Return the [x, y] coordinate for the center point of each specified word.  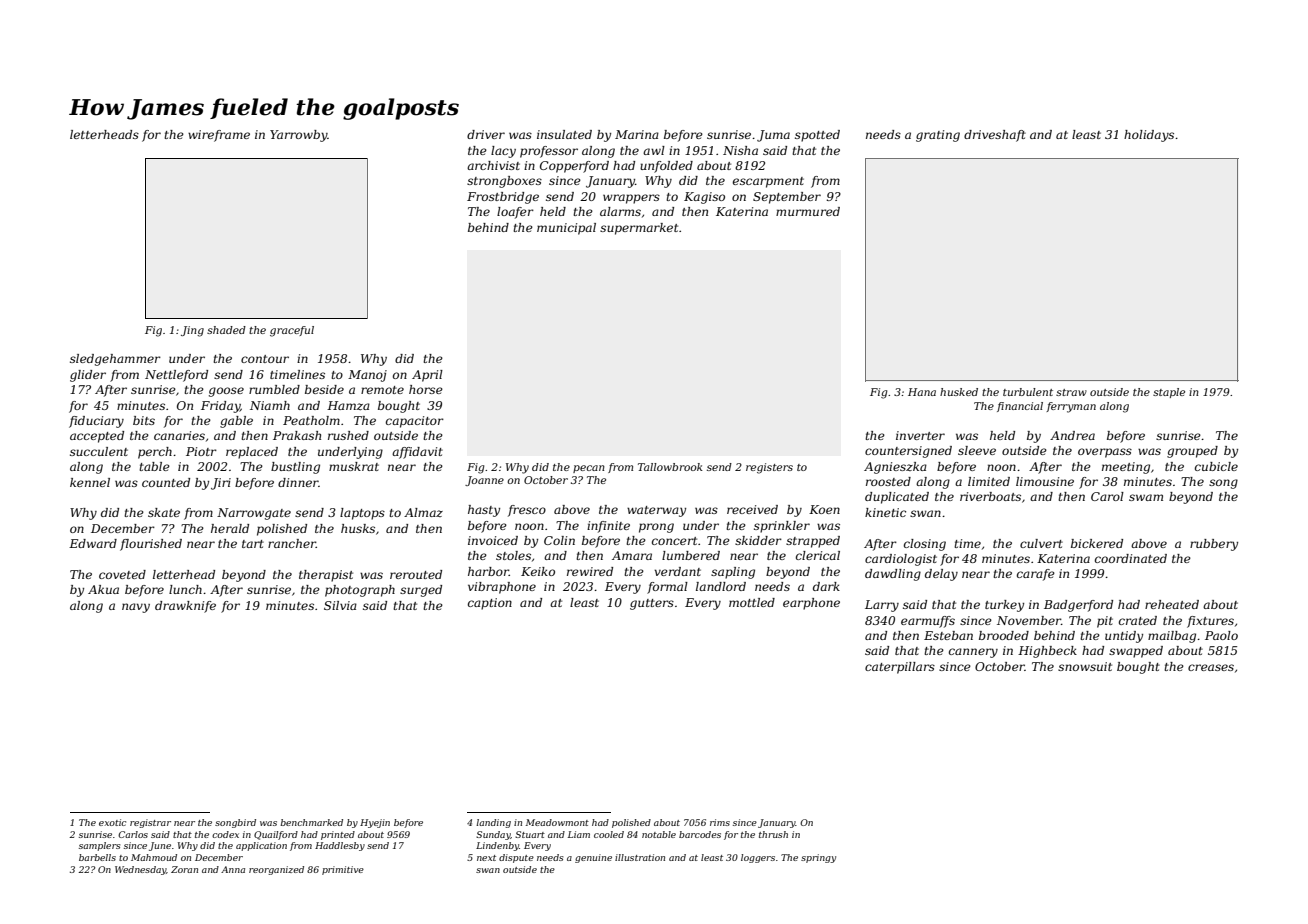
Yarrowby [298, 136]
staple [1169, 393]
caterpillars [900, 668]
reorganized [276, 870]
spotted [817, 136]
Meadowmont [557, 822]
